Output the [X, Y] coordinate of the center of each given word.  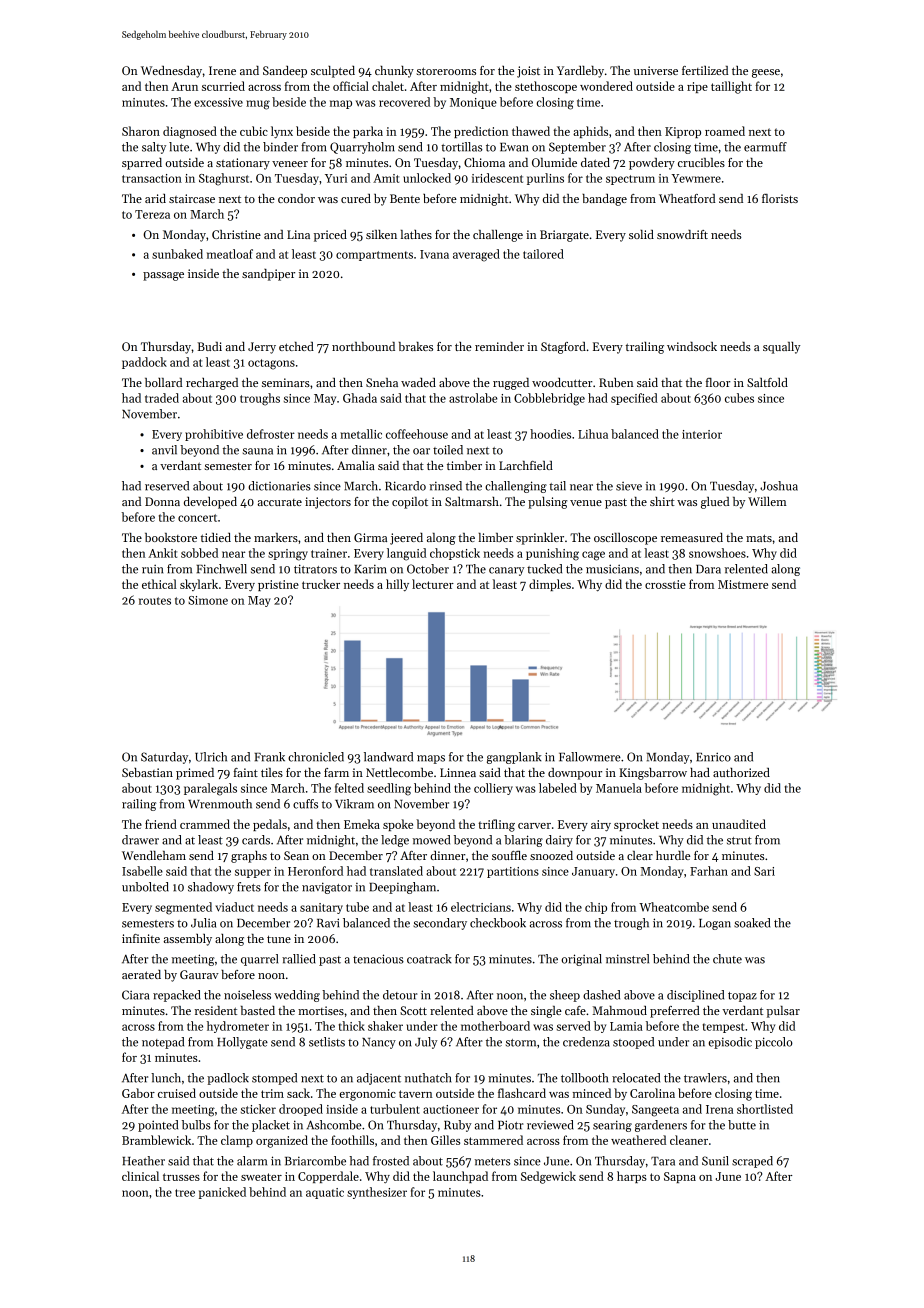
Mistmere [743, 584]
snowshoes [717, 553]
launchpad [460, 1177]
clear [640, 855]
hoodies [550, 434]
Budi [209, 346]
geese [766, 73]
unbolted [145, 887]
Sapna [680, 1177]
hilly [397, 585]
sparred [142, 164]
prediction [481, 132]
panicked [222, 1193]
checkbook [498, 923]
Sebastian [147, 772]
